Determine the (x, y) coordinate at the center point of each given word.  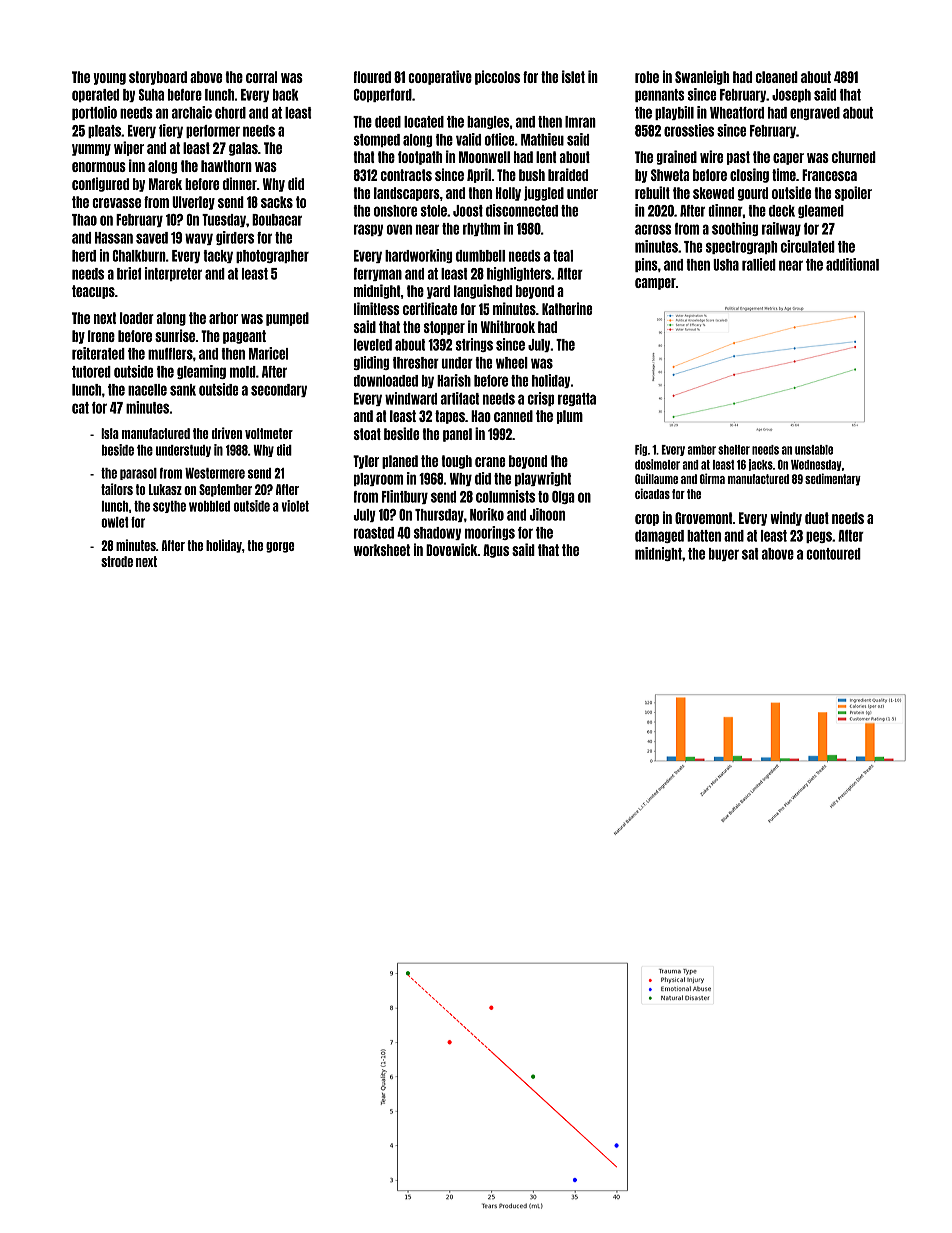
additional (852, 264)
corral (261, 77)
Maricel (268, 353)
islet (573, 76)
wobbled (209, 506)
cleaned (777, 77)
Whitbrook (508, 326)
